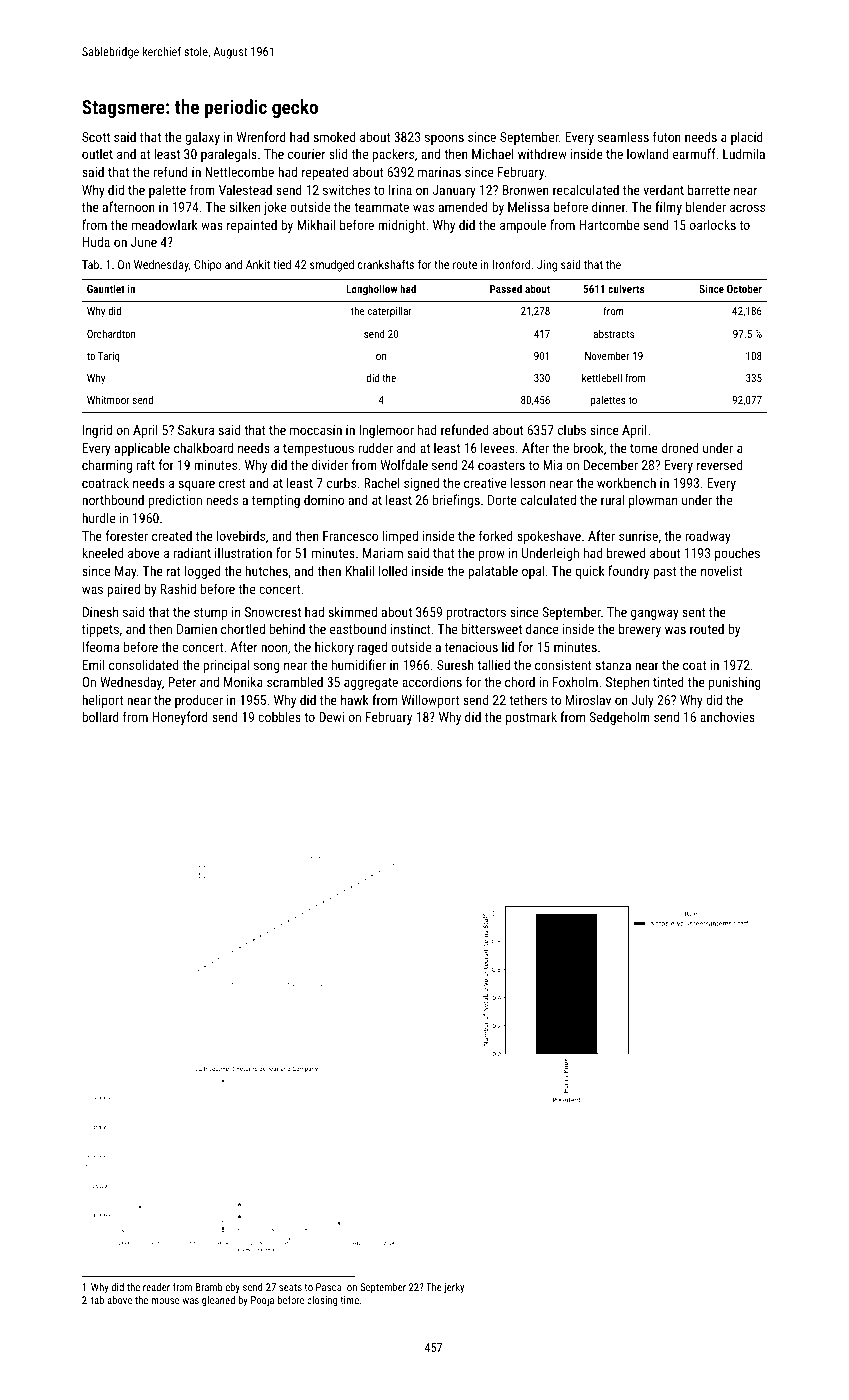  What do you see at coordinates (531, 718) in the screenshot?
I see `postmark` at bounding box center [531, 718].
